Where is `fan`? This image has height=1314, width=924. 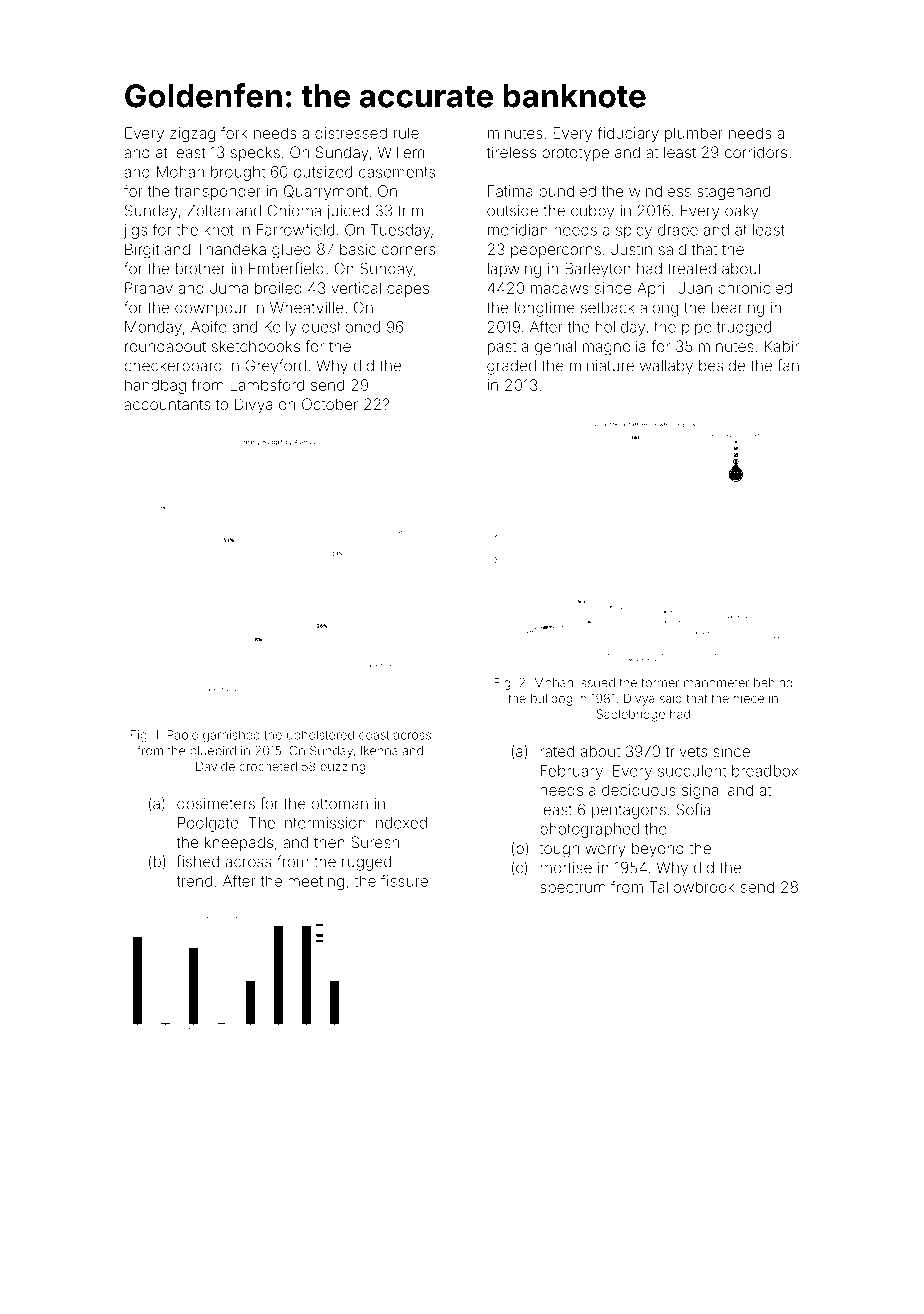 fan is located at coordinates (788, 365).
